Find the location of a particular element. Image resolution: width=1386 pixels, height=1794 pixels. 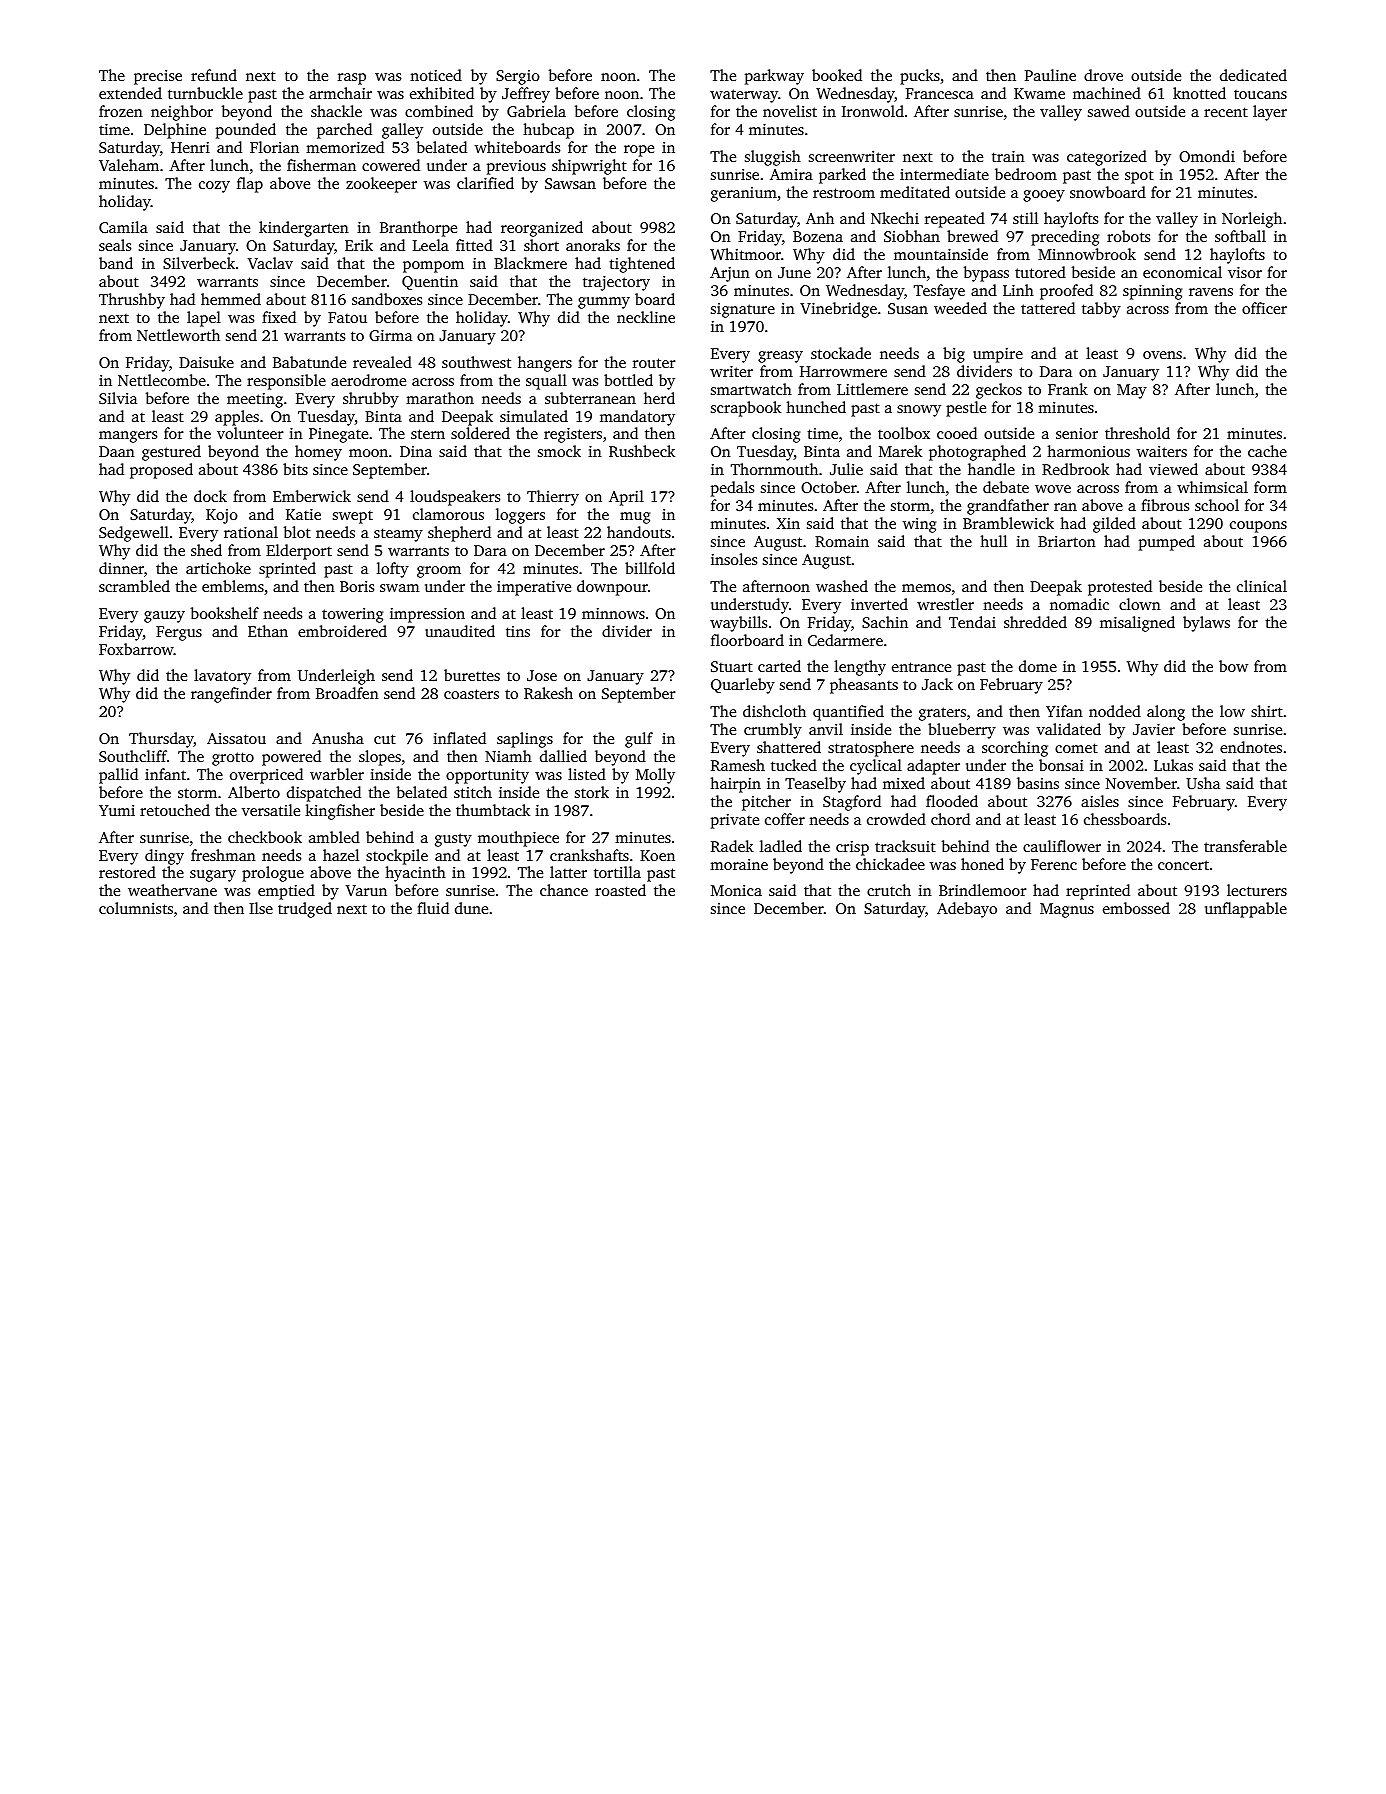

fibrous is located at coordinates (1165, 505).
